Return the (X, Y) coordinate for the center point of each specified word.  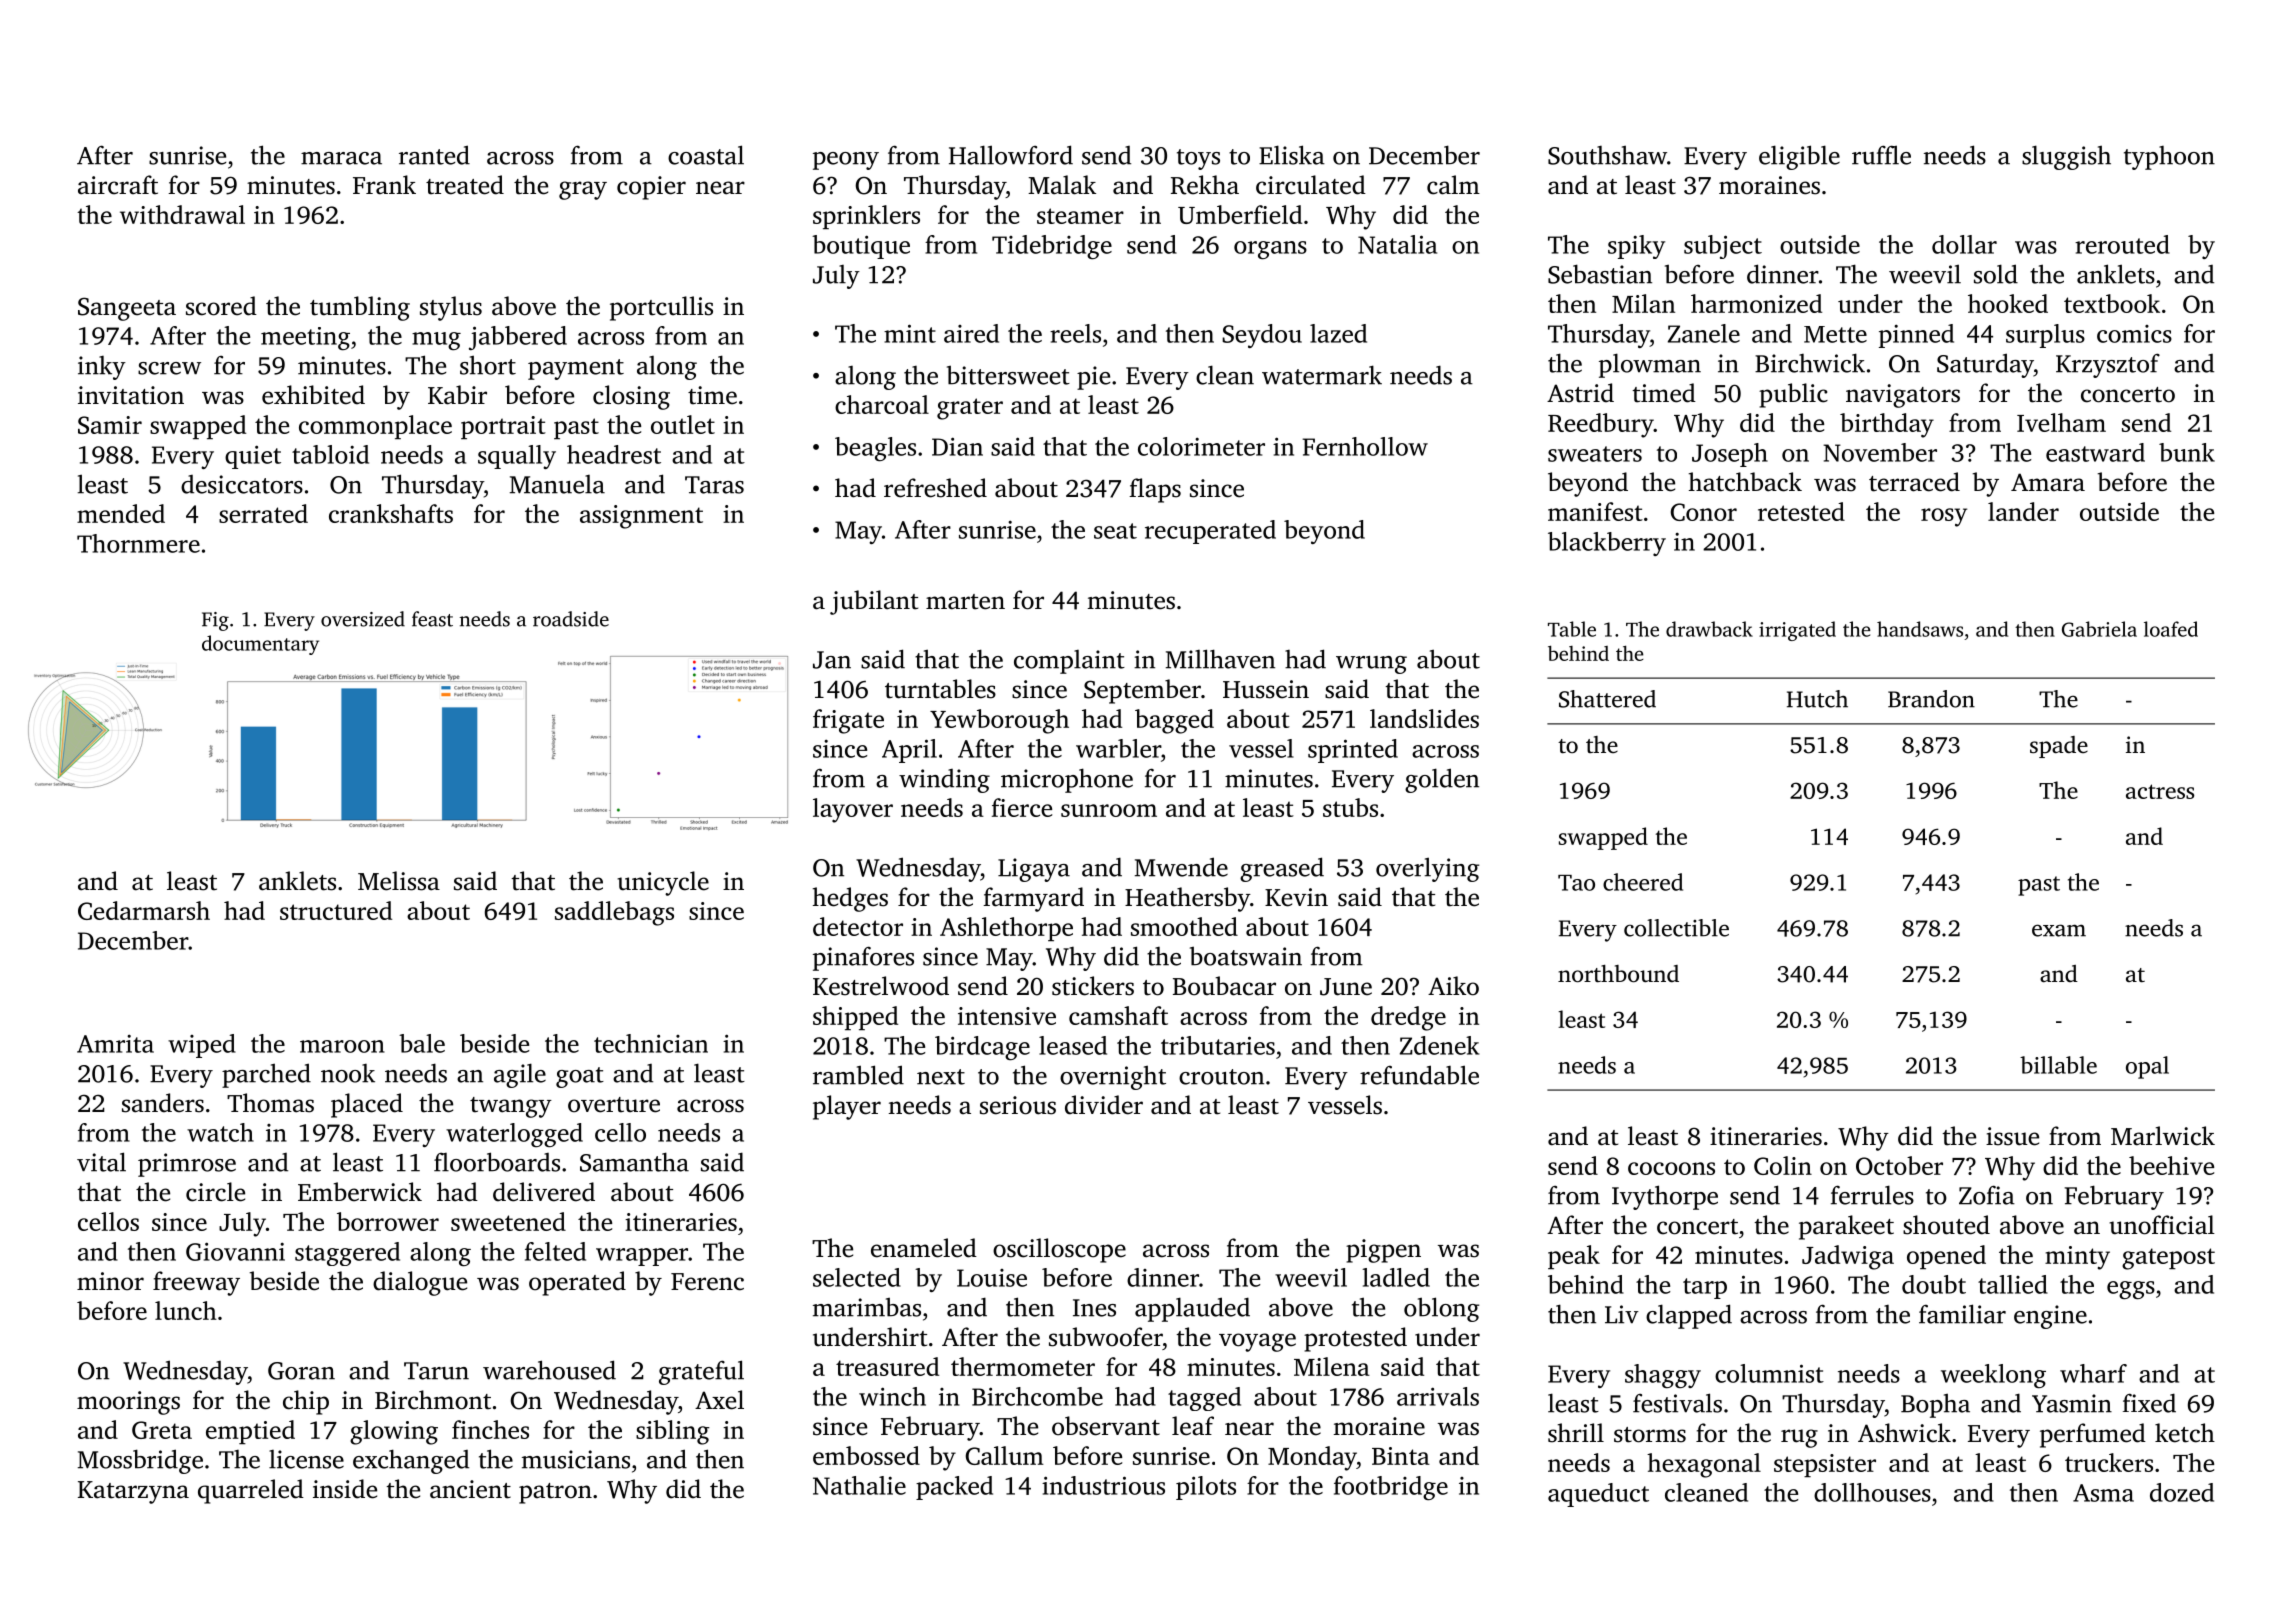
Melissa (399, 881)
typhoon (2169, 158)
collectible (1676, 928)
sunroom (1109, 810)
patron (555, 1493)
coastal (706, 155)
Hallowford (1011, 155)
